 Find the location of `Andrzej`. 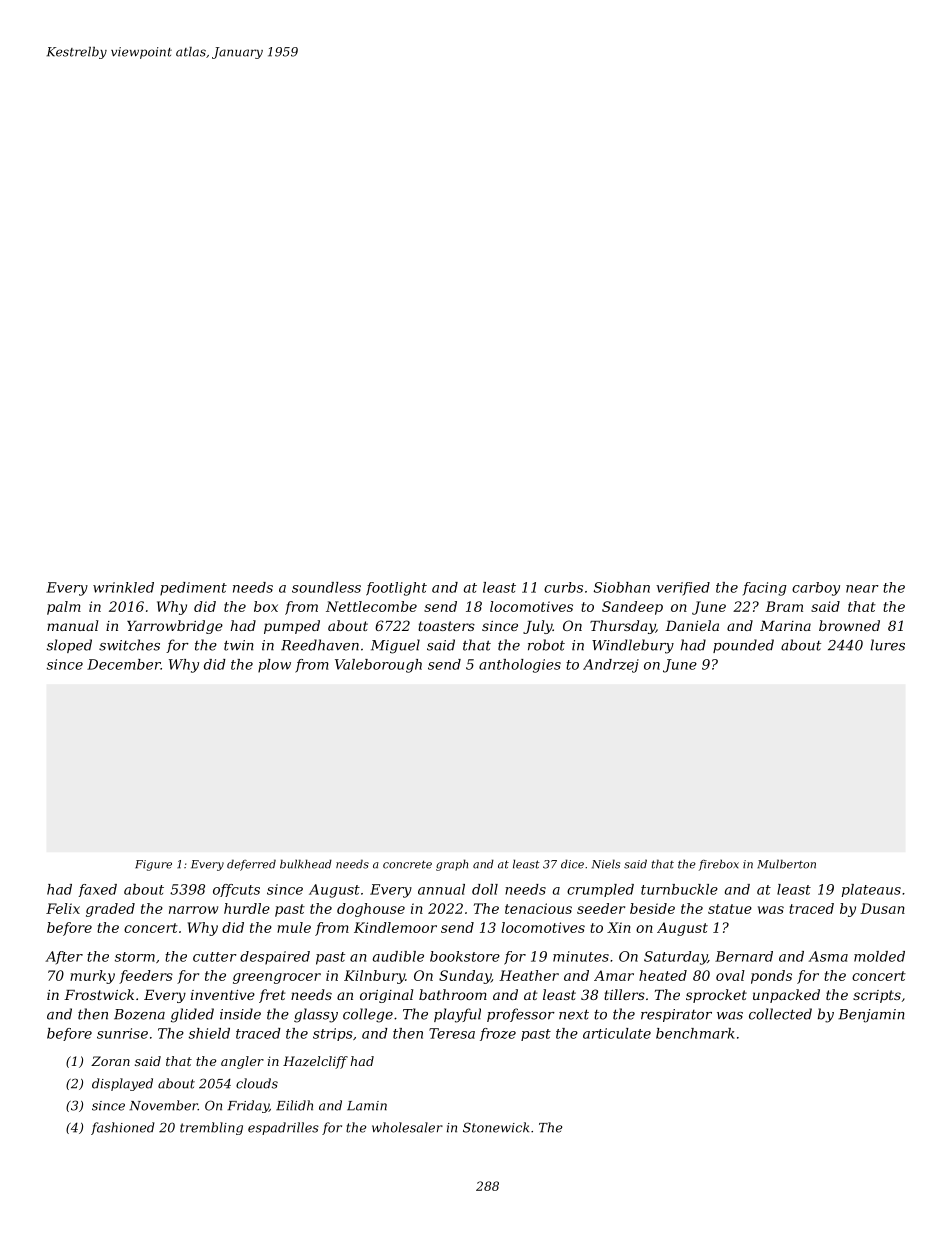

Andrzej is located at coordinates (611, 666).
